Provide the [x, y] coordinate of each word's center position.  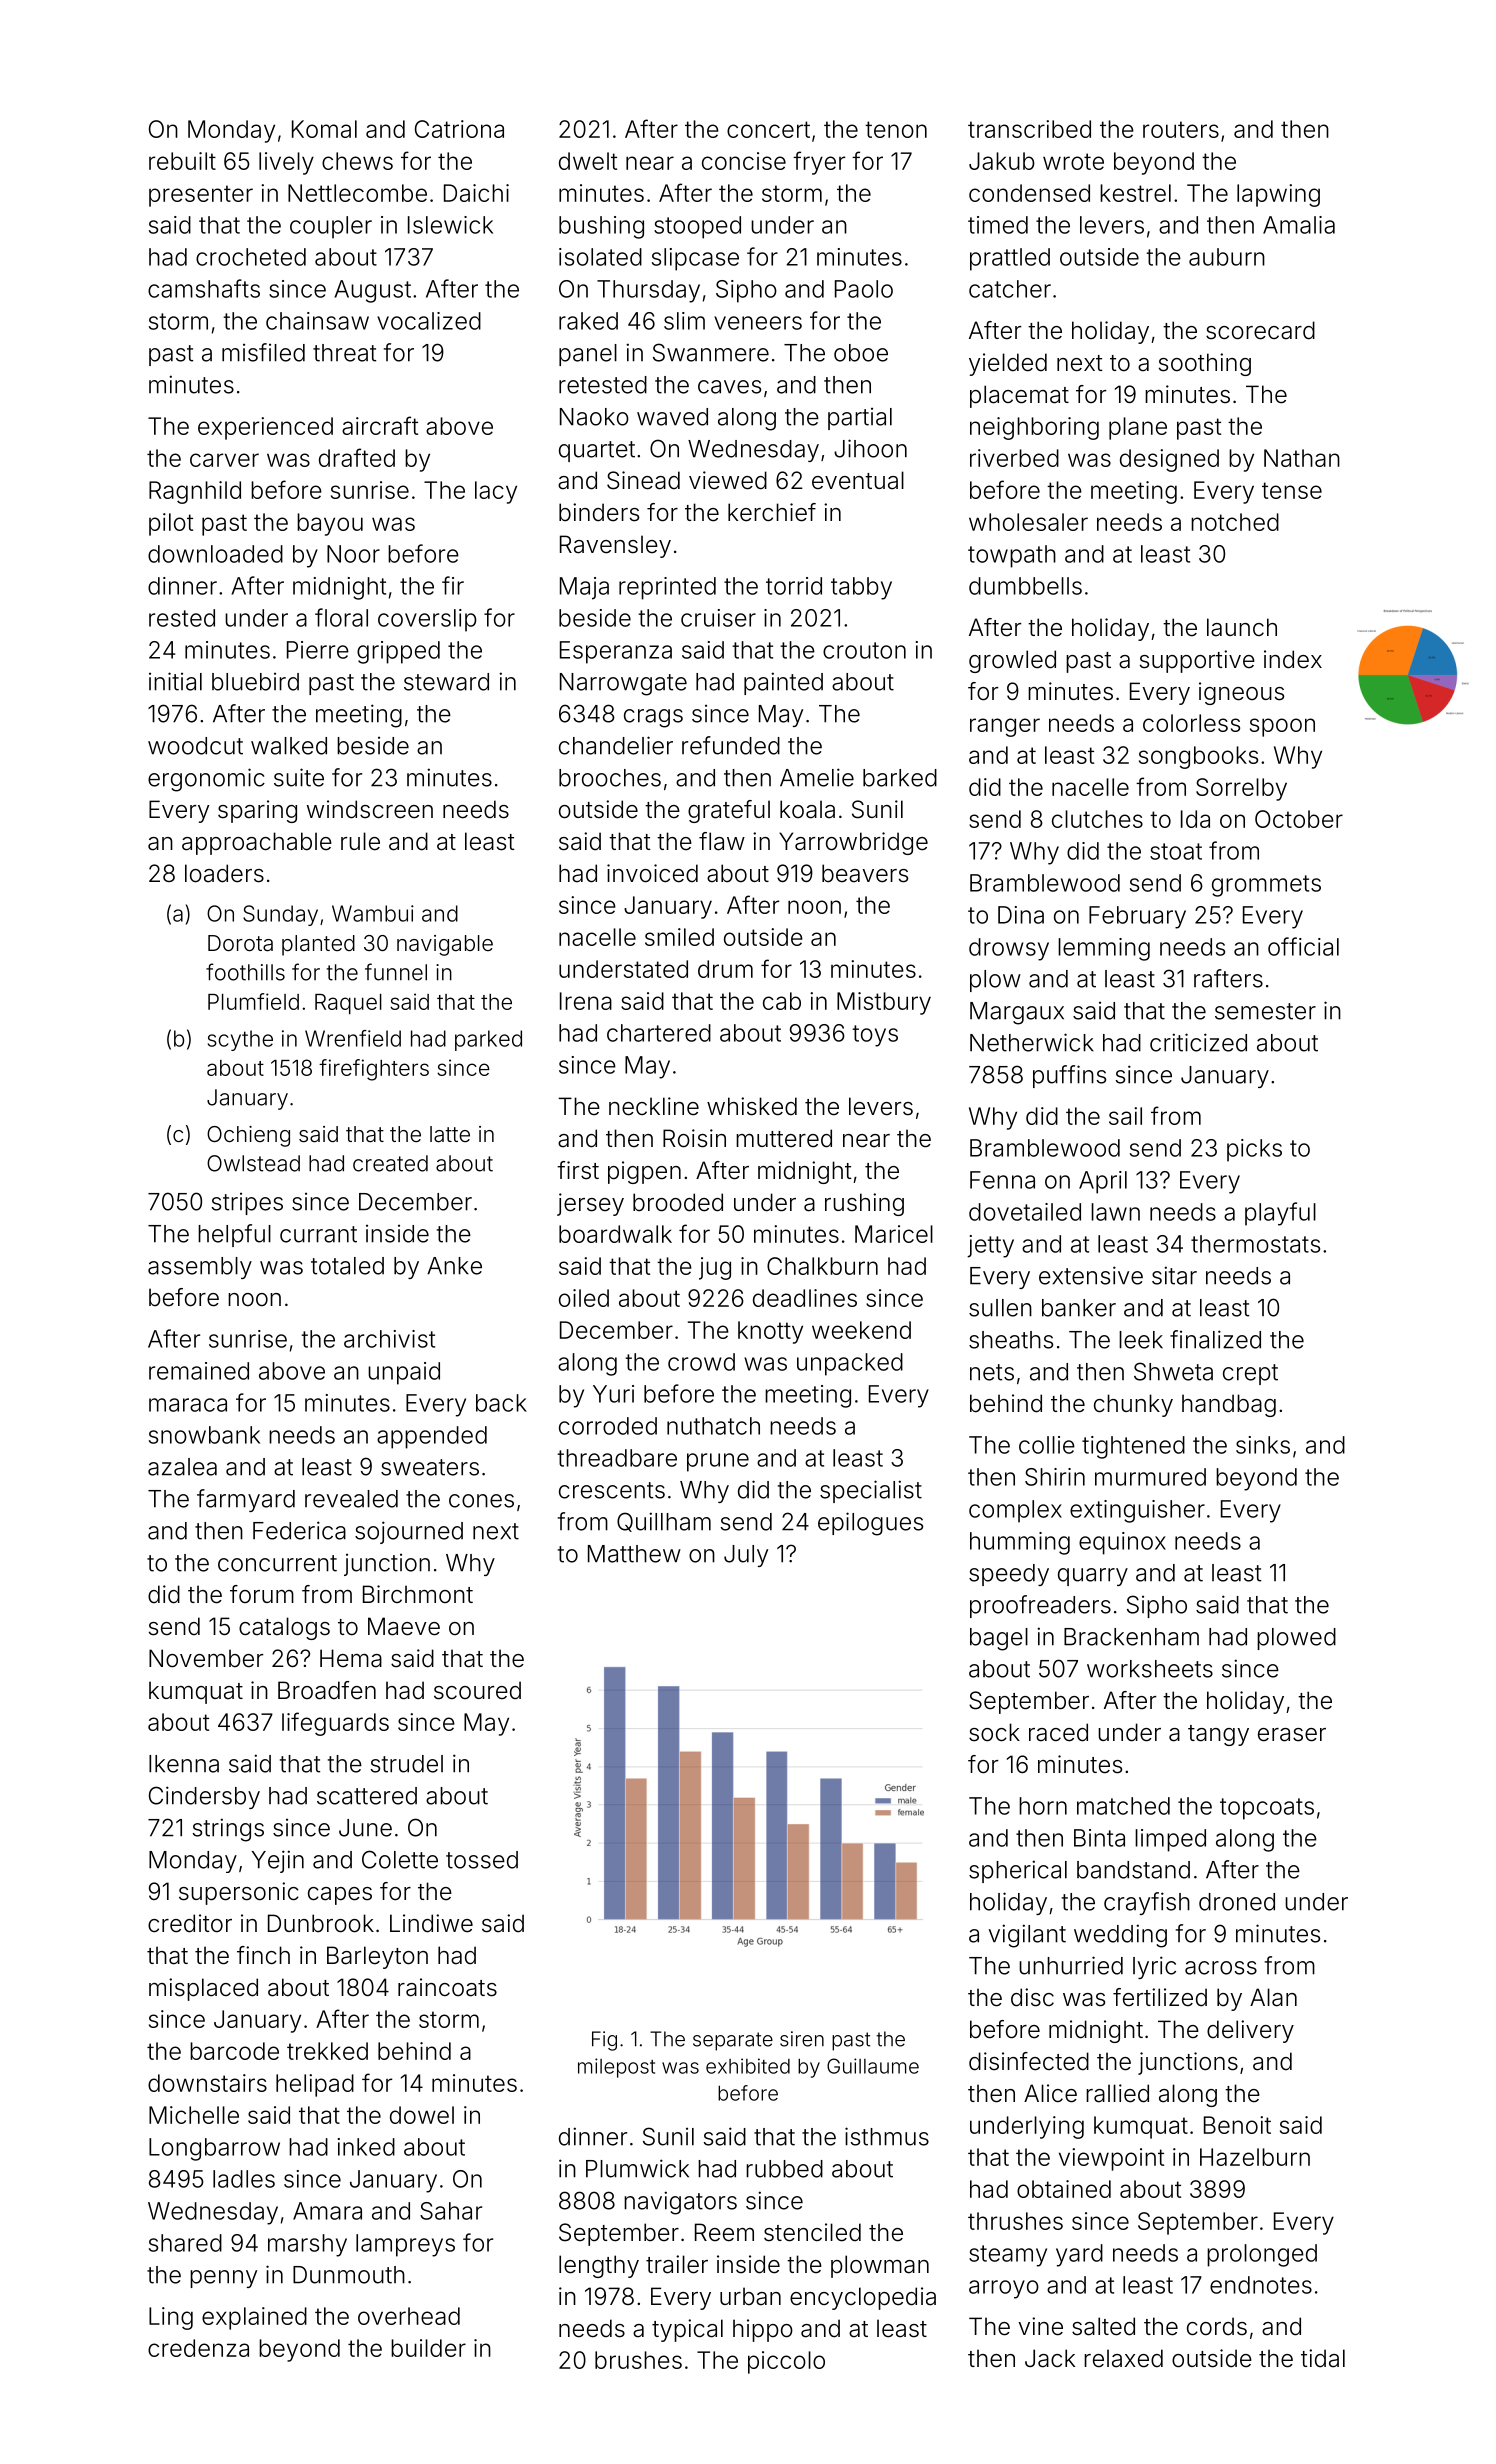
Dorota [240, 943]
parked [488, 1040]
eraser [1292, 1735]
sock [994, 1732]
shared [185, 2243]
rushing [864, 1204]
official [1303, 946]
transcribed [1029, 129]
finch [263, 1955]
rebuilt [182, 161]
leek [1141, 1340]
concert [768, 129]
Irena [586, 1001]
